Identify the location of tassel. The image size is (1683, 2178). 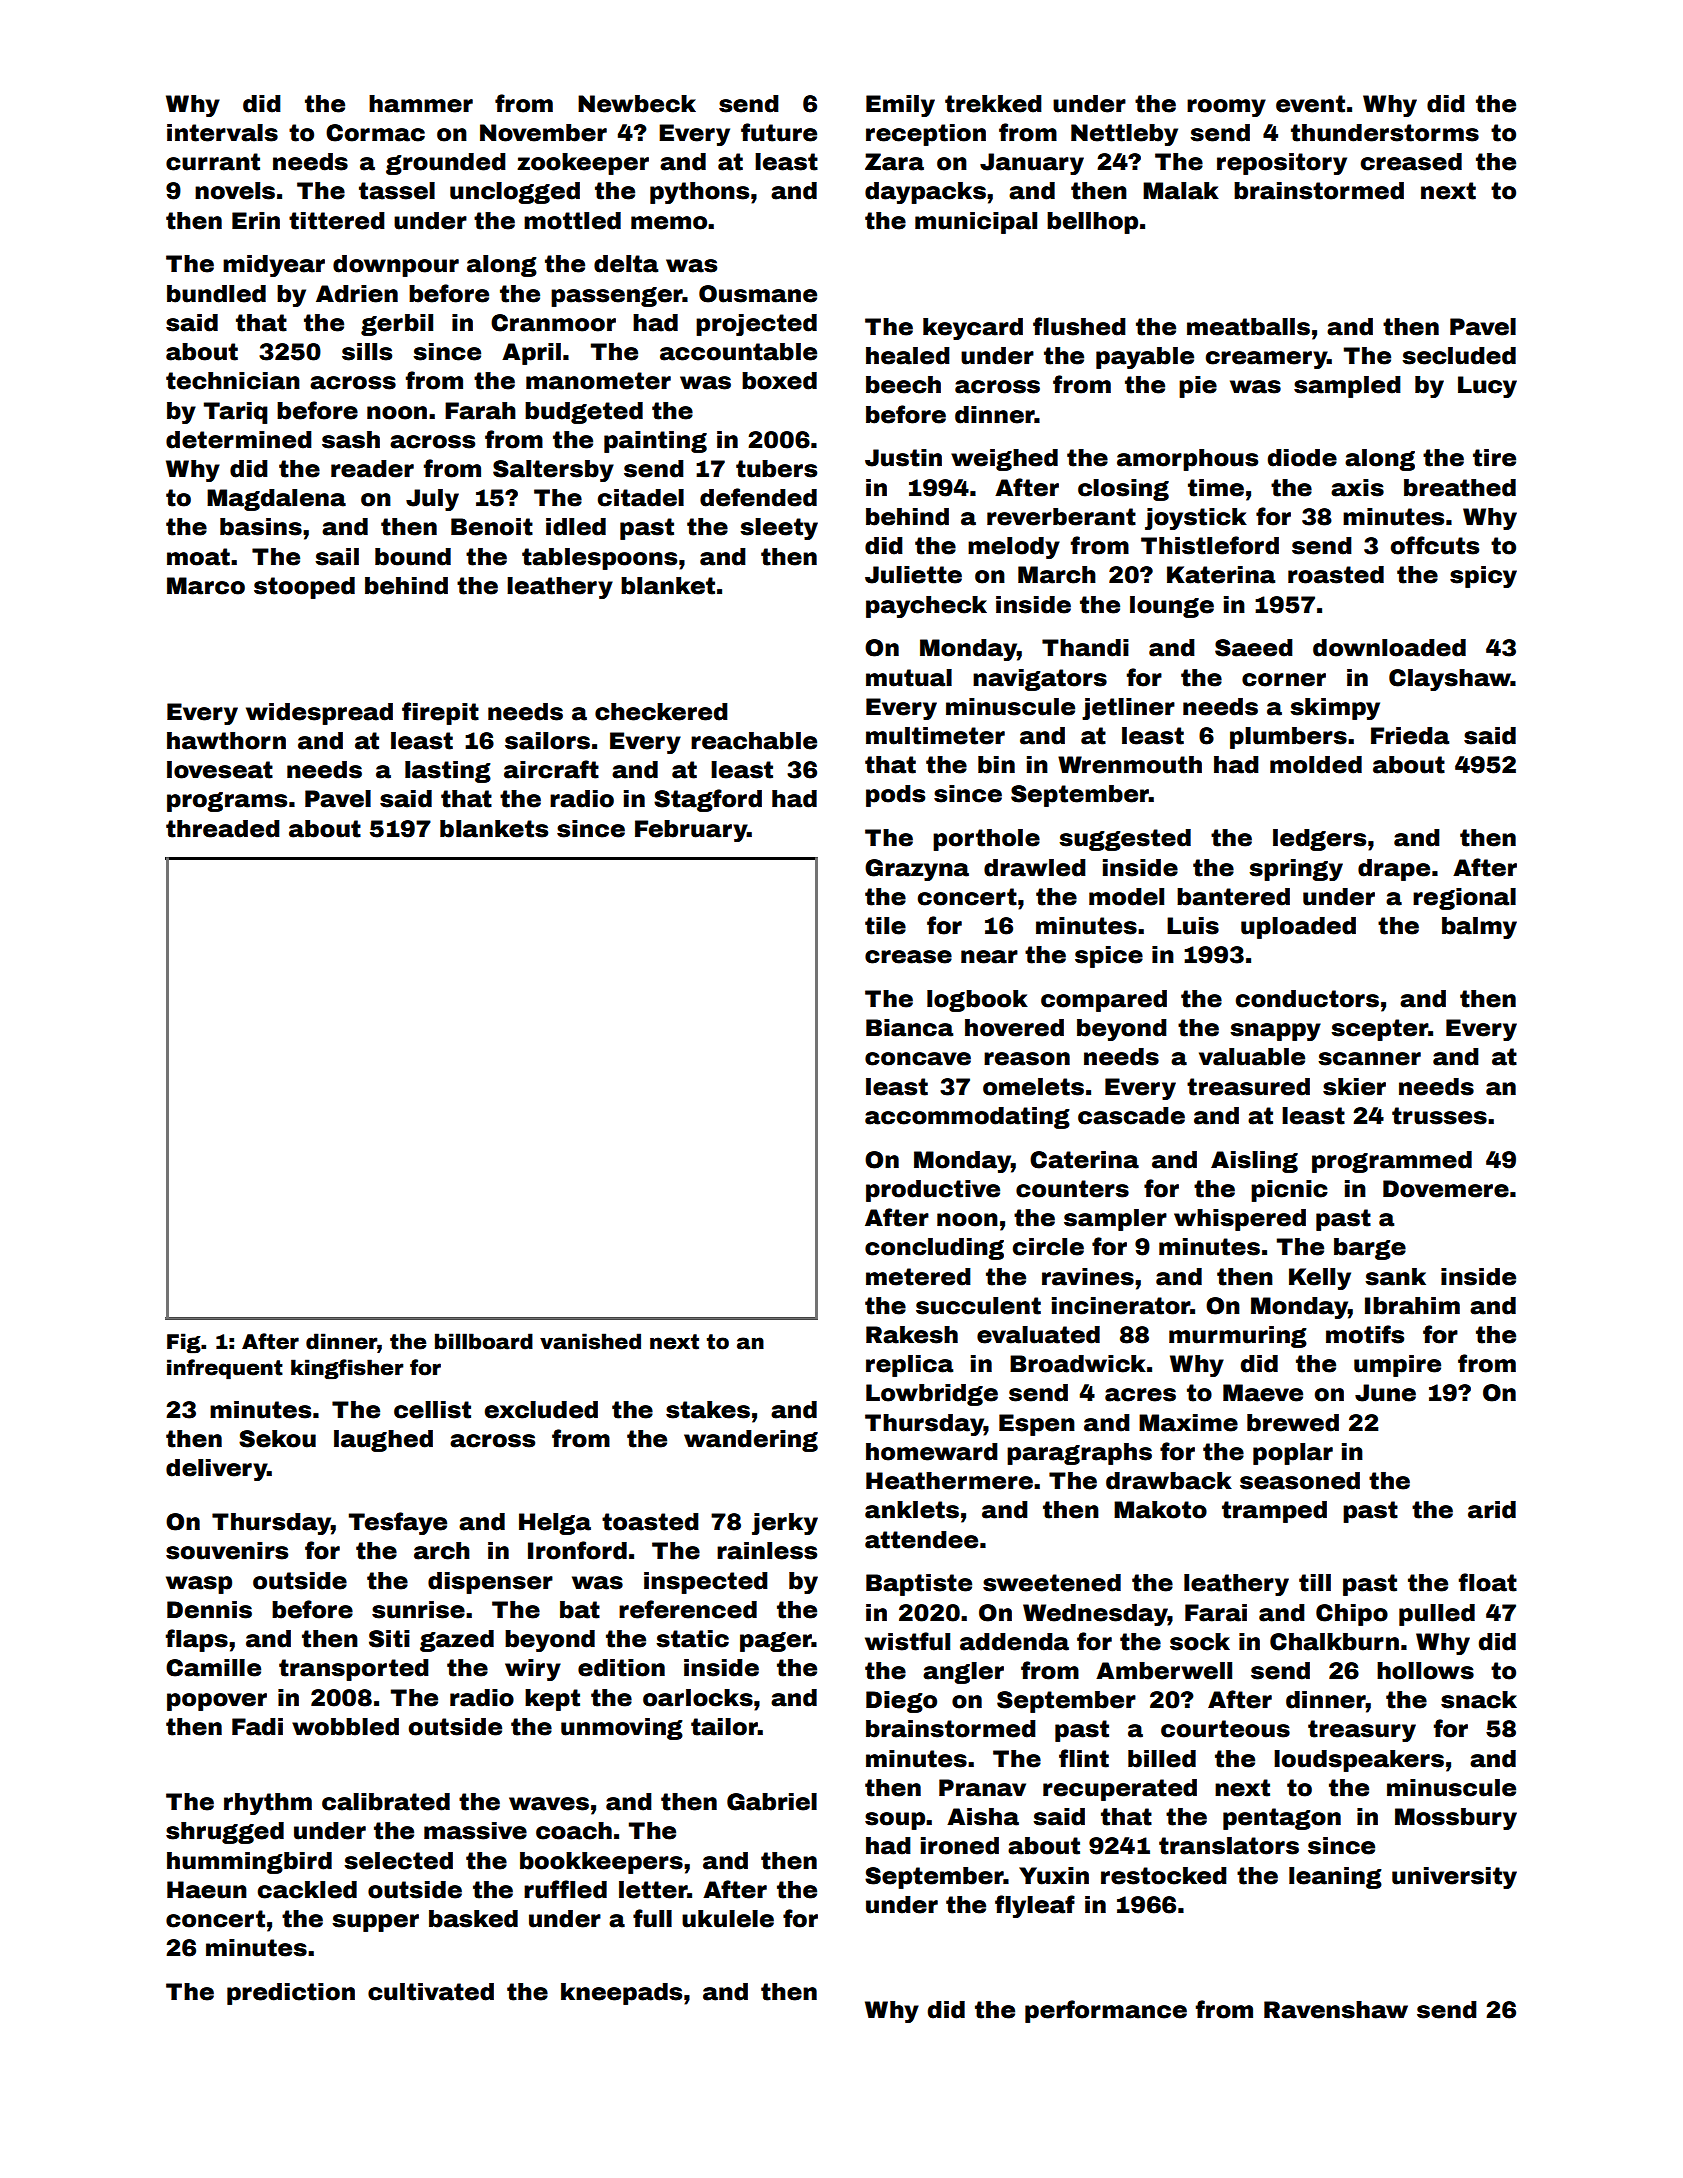
(397, 191).
